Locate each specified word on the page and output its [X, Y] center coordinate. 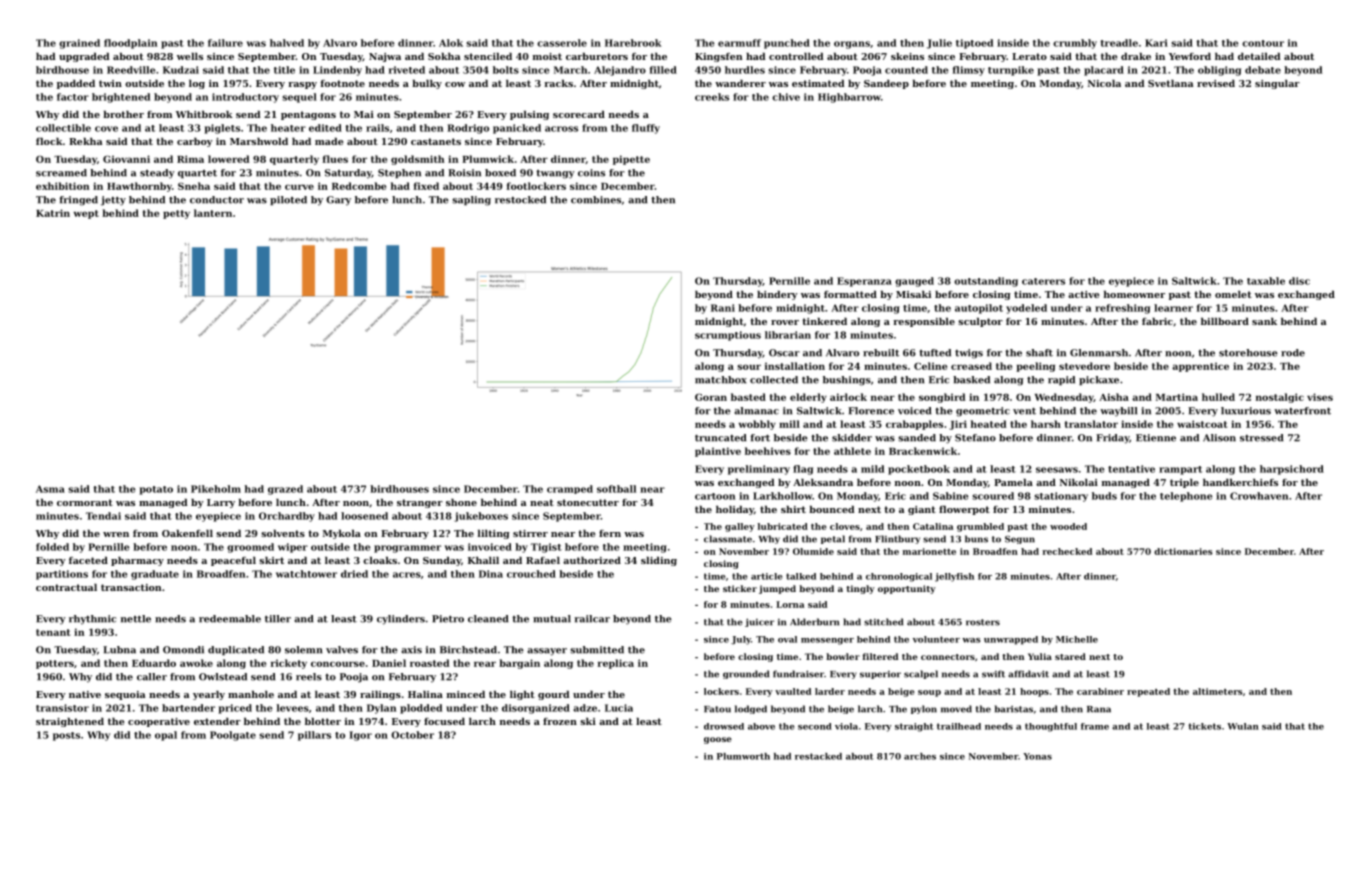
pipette [631, 160]
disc [1299, 281]
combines [596, 200]
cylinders [401, 620]
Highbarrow [849, 98]
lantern [213, 213]
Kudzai [181, 70]
